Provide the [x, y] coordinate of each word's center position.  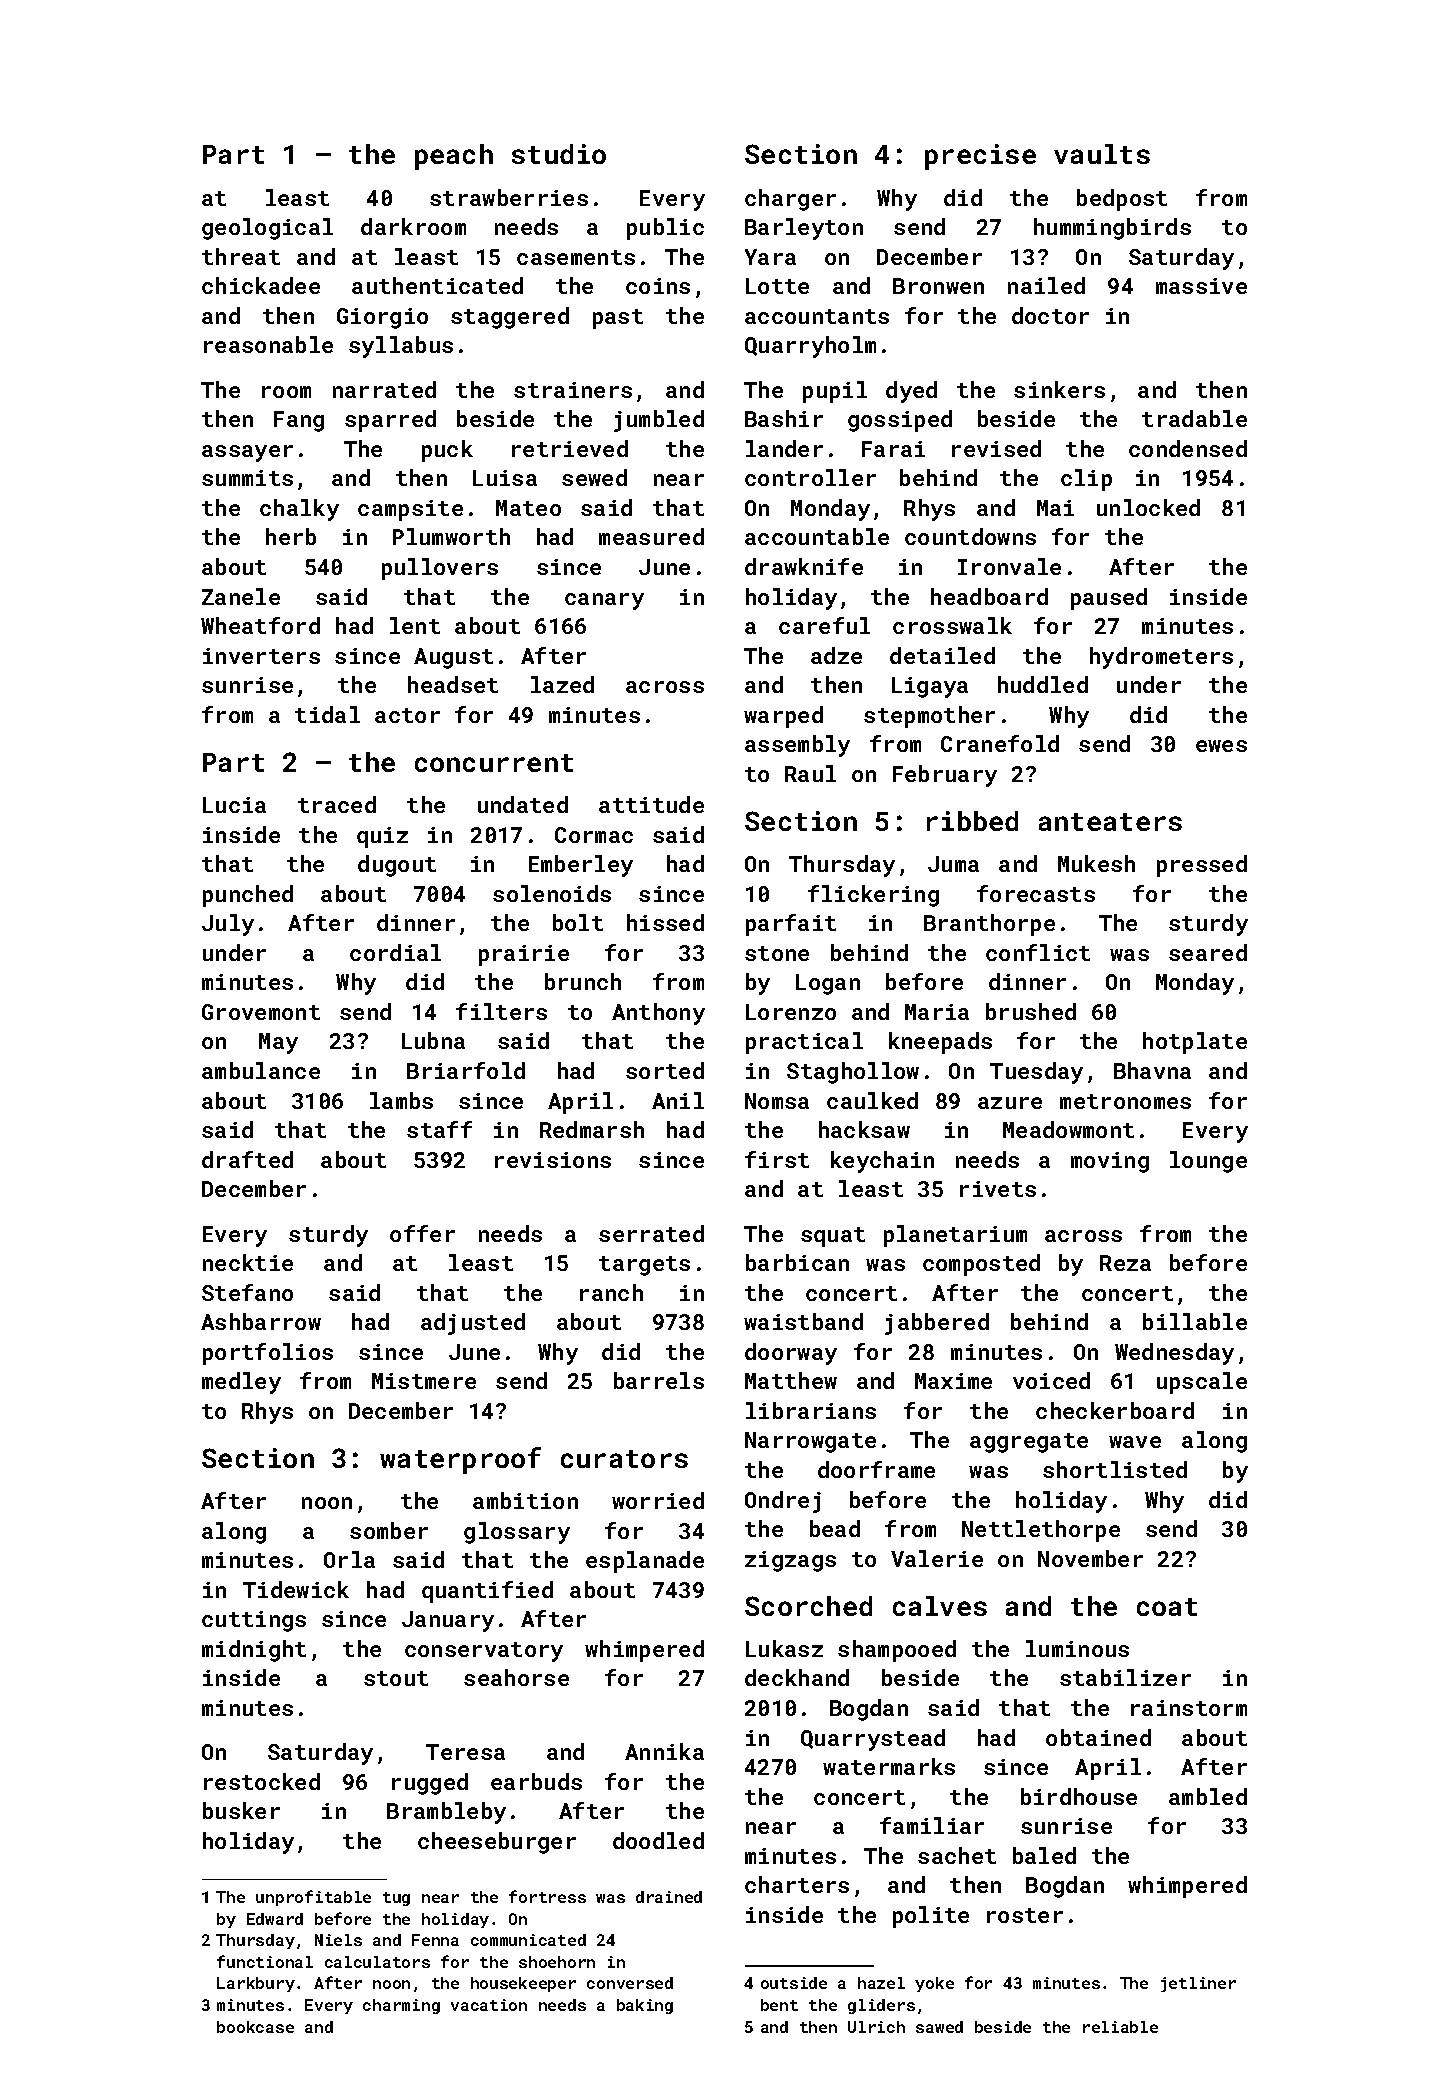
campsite [410, 510]
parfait [791, 925]
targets [644, 1266]
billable [1195, 1321]
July [228, 925]
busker [241, 1810]
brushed [1031, 1011]
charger [790, 200]
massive [1201, 286]
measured [651, 536]
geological [267, 229]
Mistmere [424, 1381]
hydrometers [1161, 658]
